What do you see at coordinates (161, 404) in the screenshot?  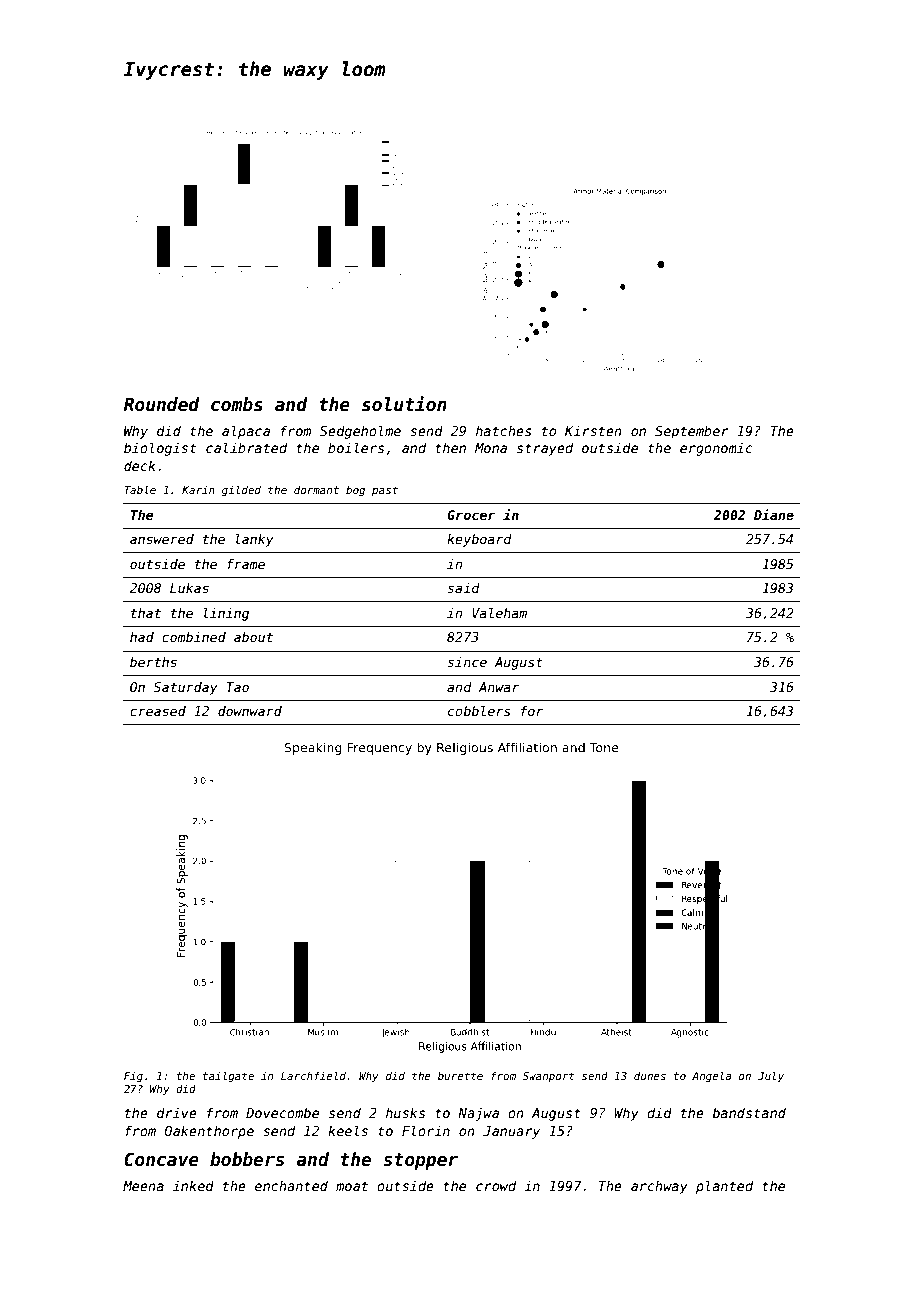 I see `Rounded` at bounding box center [161, 404].
